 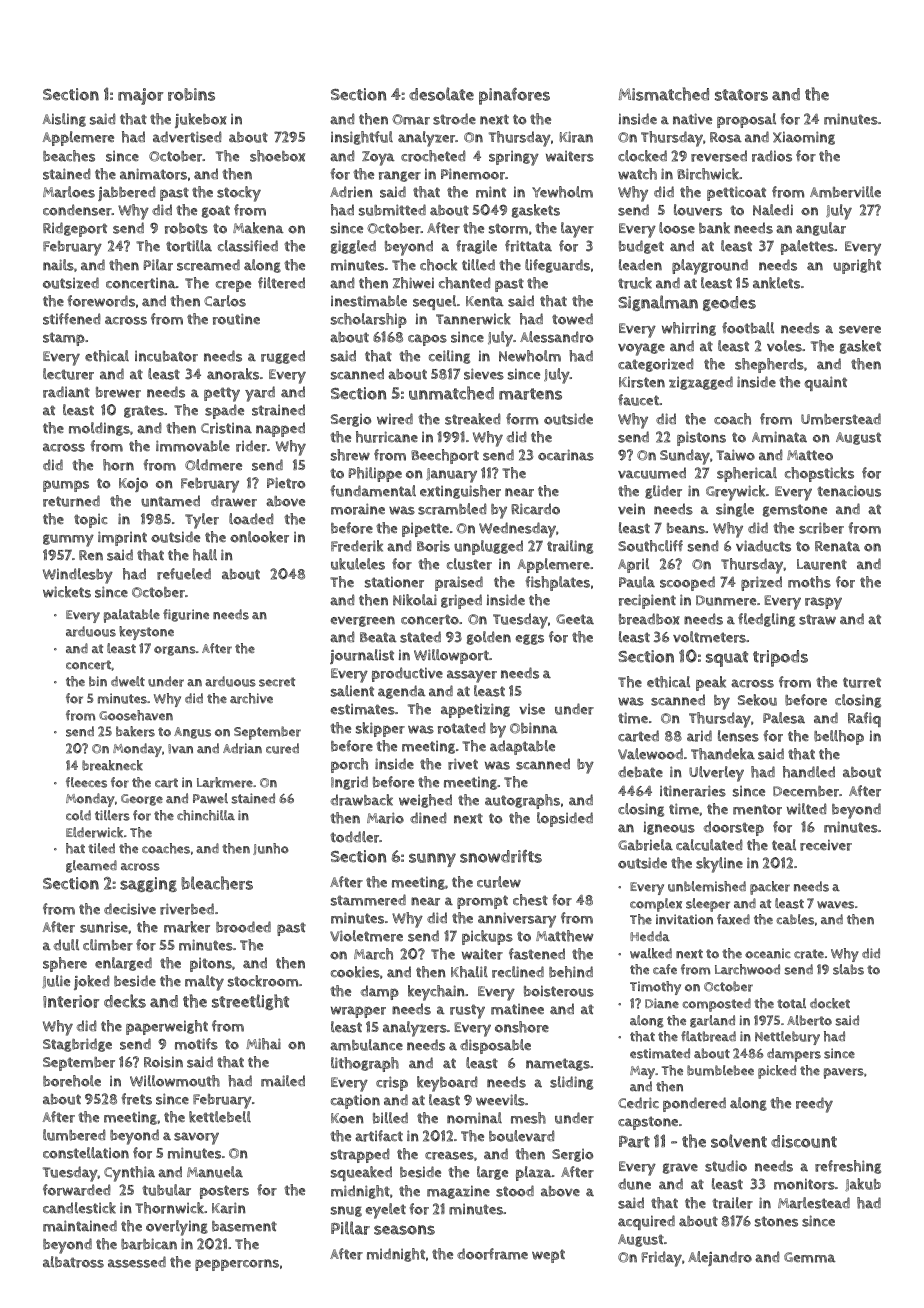 What do you see at coordinates (499, 882) in the page?
I see `curlew` at bounding box center [499, 882].
